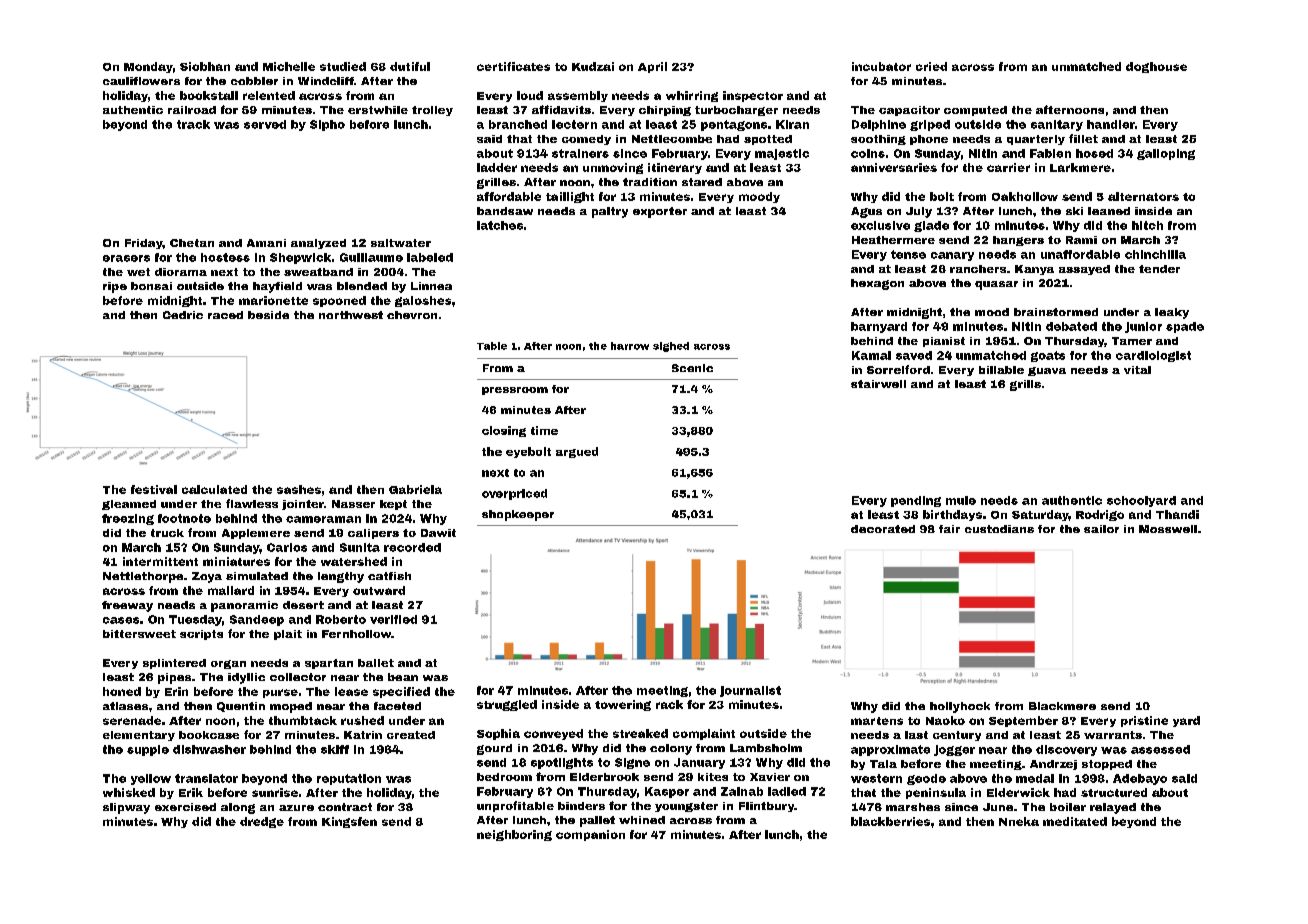 Image resolution: width=1308 pixels, height=924 pixels. Describe the element at coordinates (507, 705) in the screenshot. I see `struggled` at that location.
